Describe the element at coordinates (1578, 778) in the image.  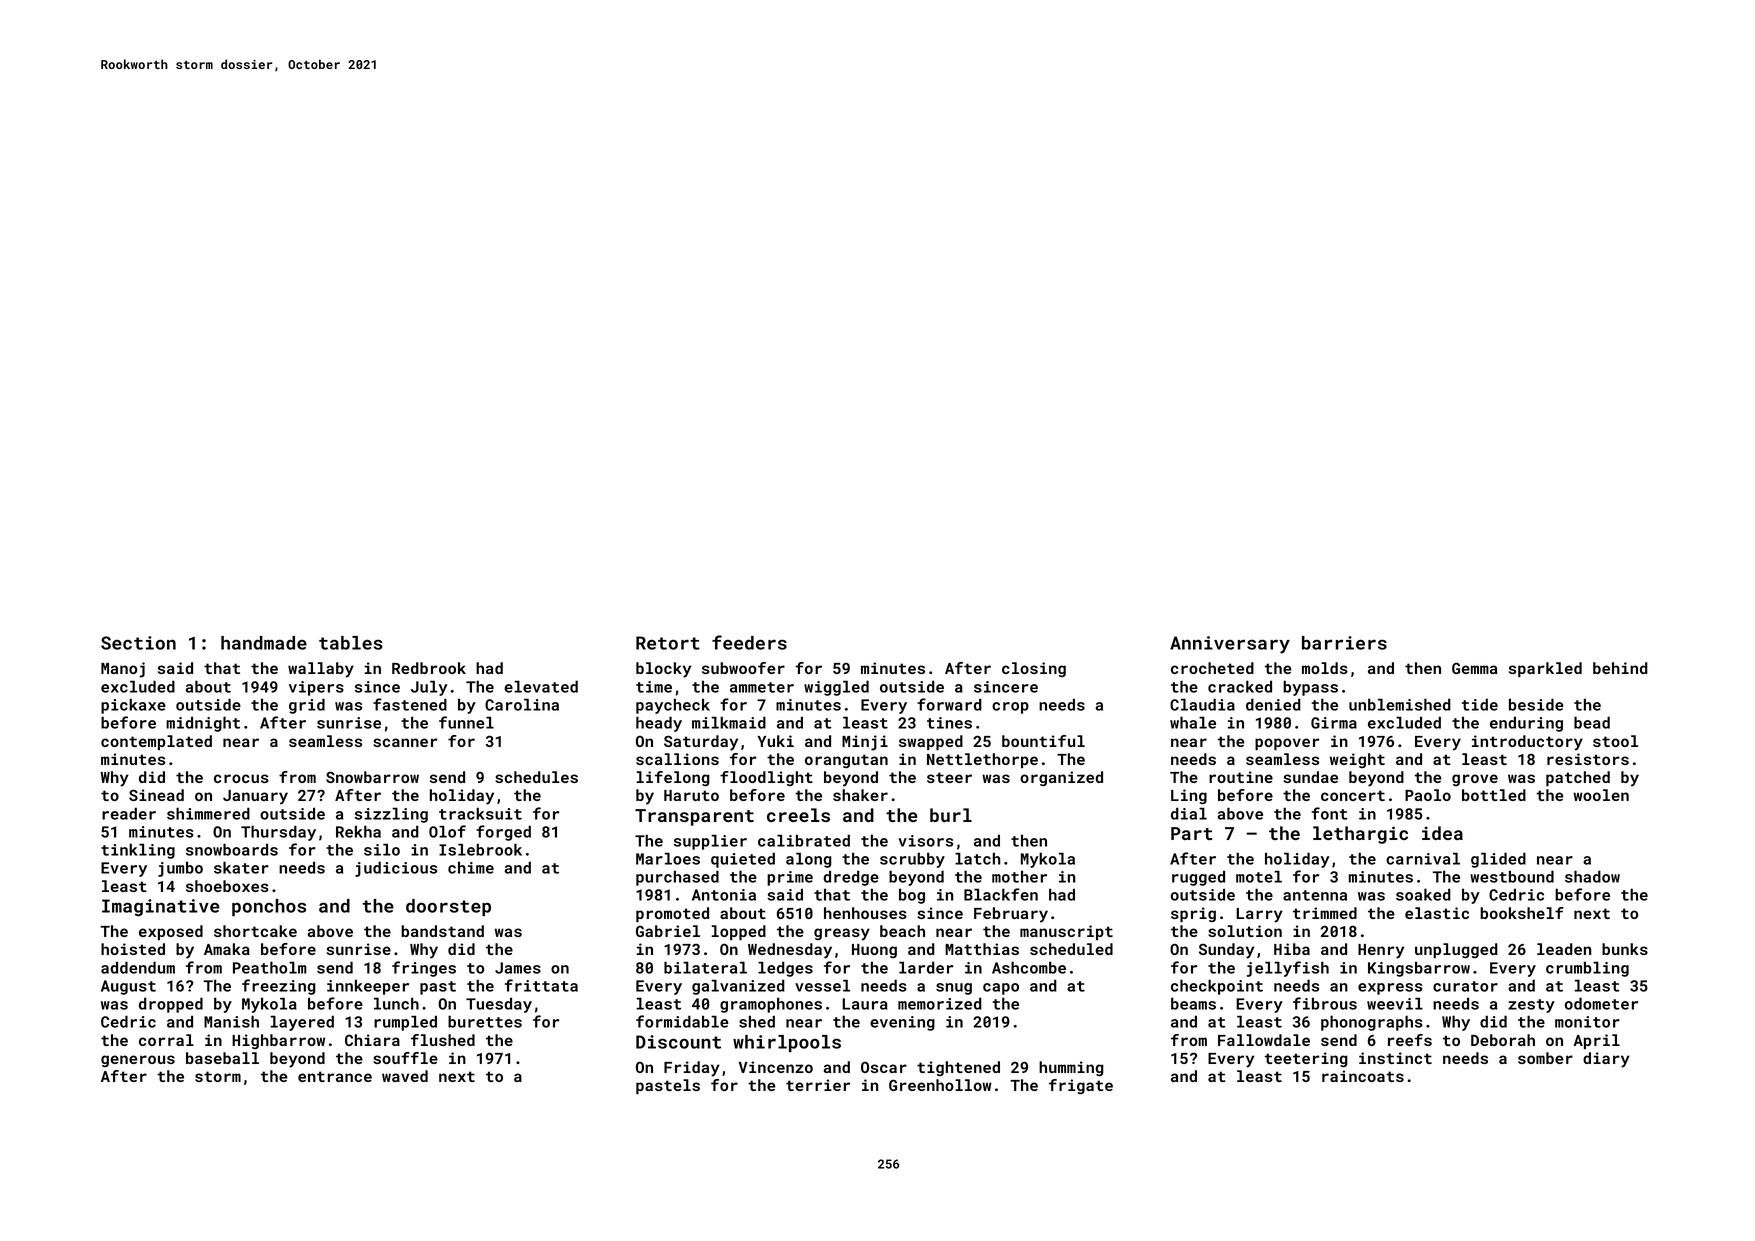
I see `patched` at that location.
